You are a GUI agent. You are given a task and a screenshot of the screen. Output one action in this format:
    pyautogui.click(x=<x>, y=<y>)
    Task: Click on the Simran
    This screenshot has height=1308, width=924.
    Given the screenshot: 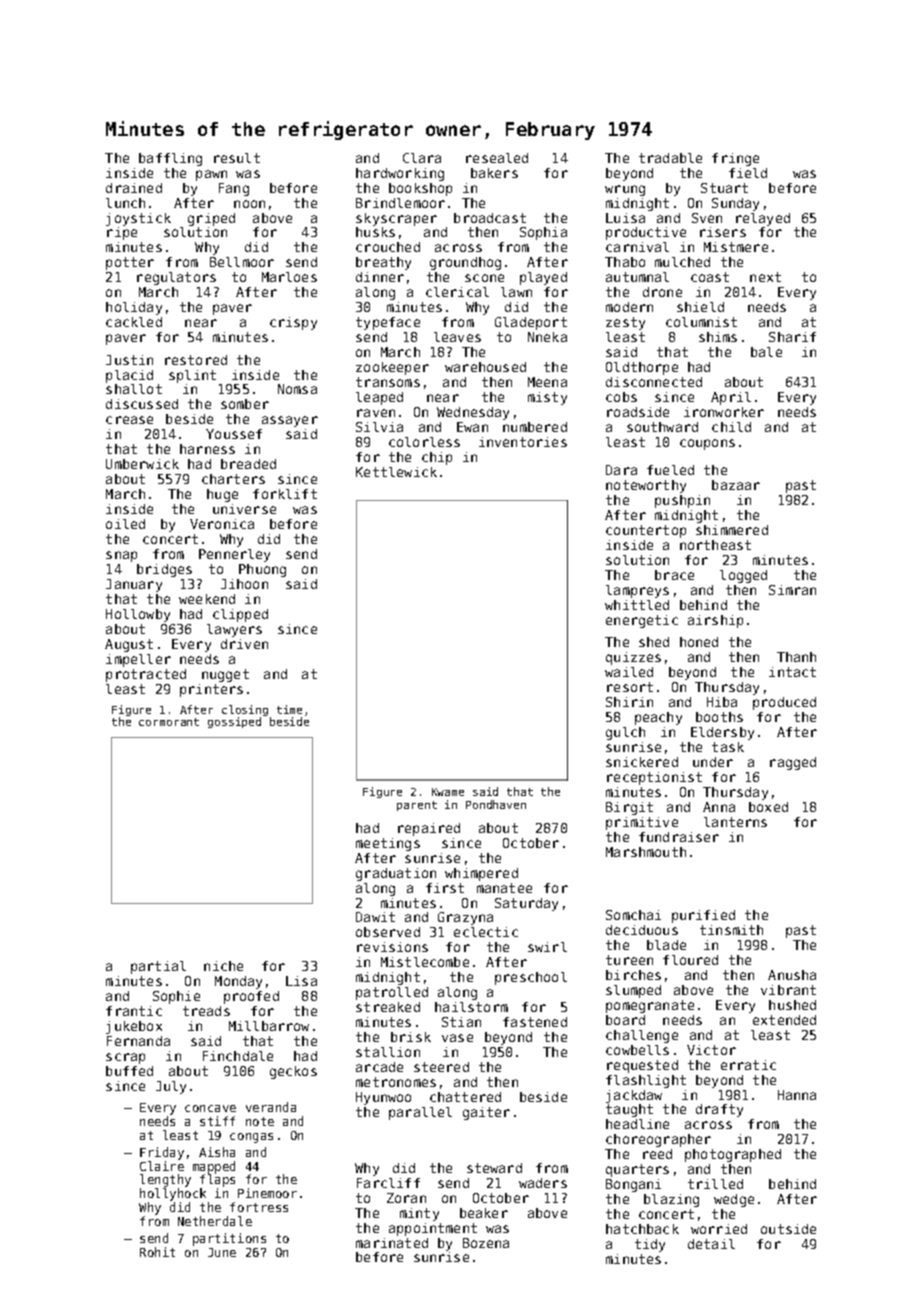 What is the action you would take?
    pyautogui.click(x=792, y=590)
